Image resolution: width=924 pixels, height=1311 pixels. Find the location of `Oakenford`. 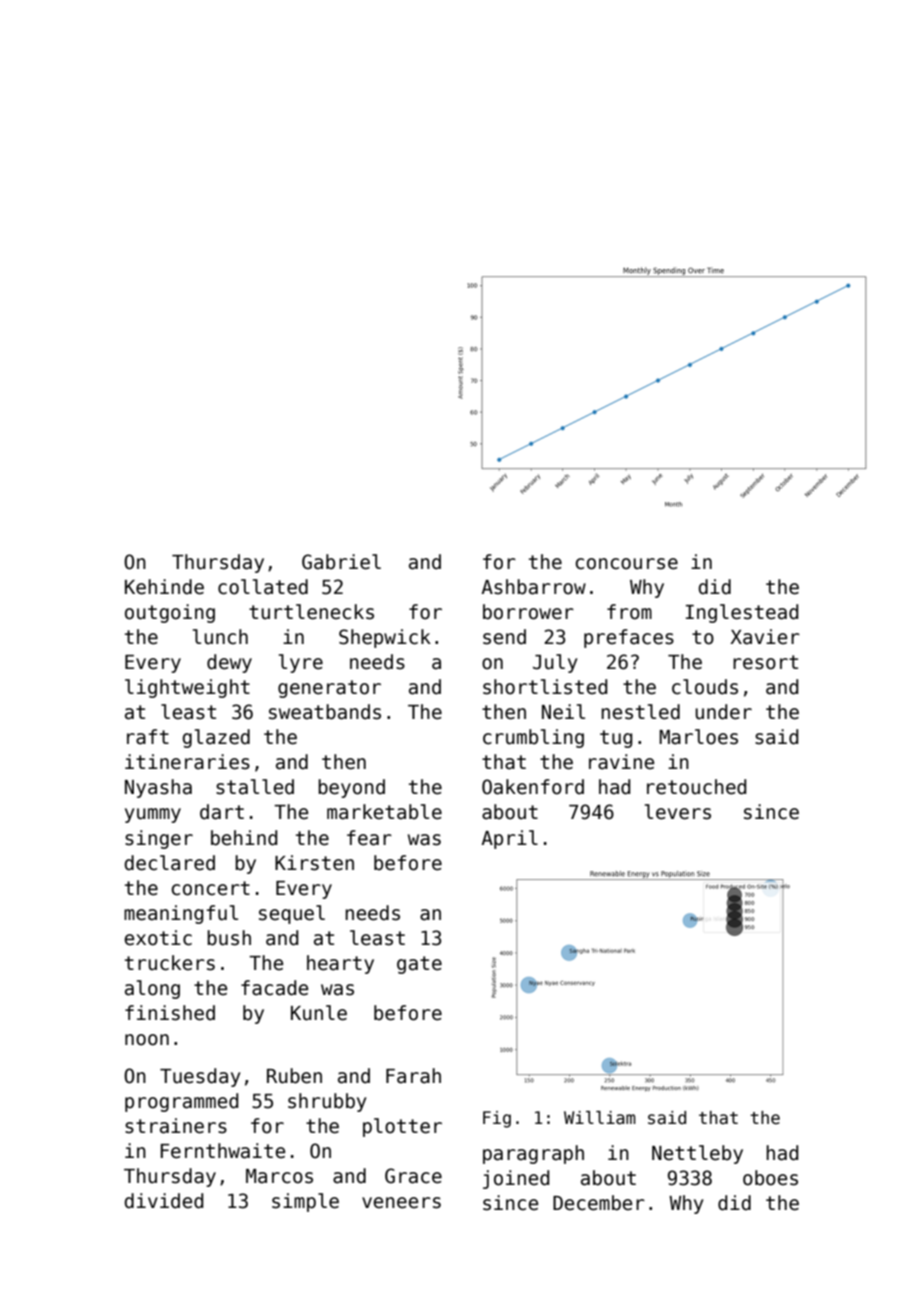

Oakenford is located at coordinates (533, 787).
